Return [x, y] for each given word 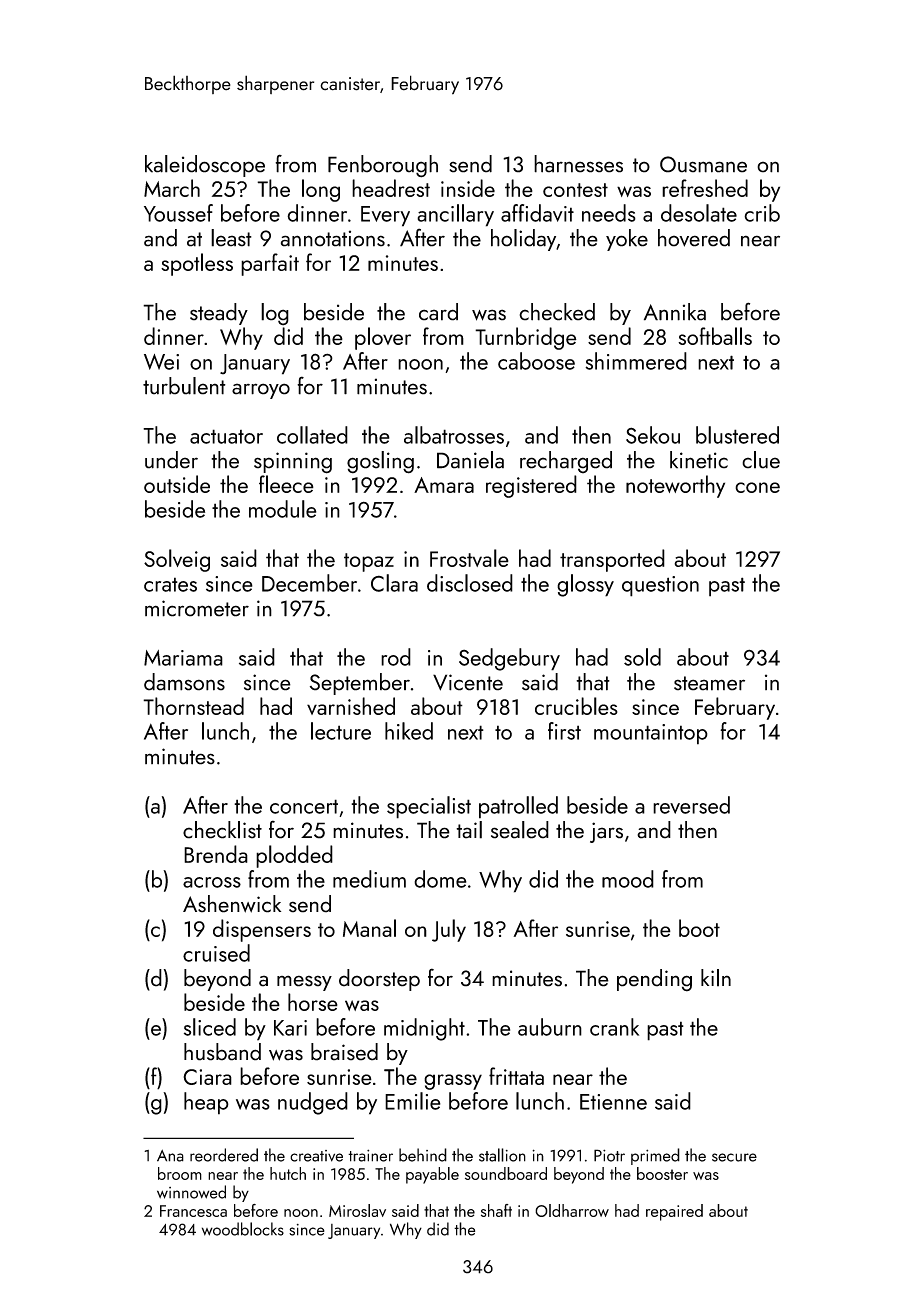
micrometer [197, 608]
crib [762, 213]
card [438, 312]
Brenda [216, 854]
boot [699, 928]
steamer [709, 683]
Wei [161, 362]
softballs [715, 336]
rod [396, 657]
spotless [197, 264]
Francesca [193, 1211]
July [449, 930]
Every [385, 216]
